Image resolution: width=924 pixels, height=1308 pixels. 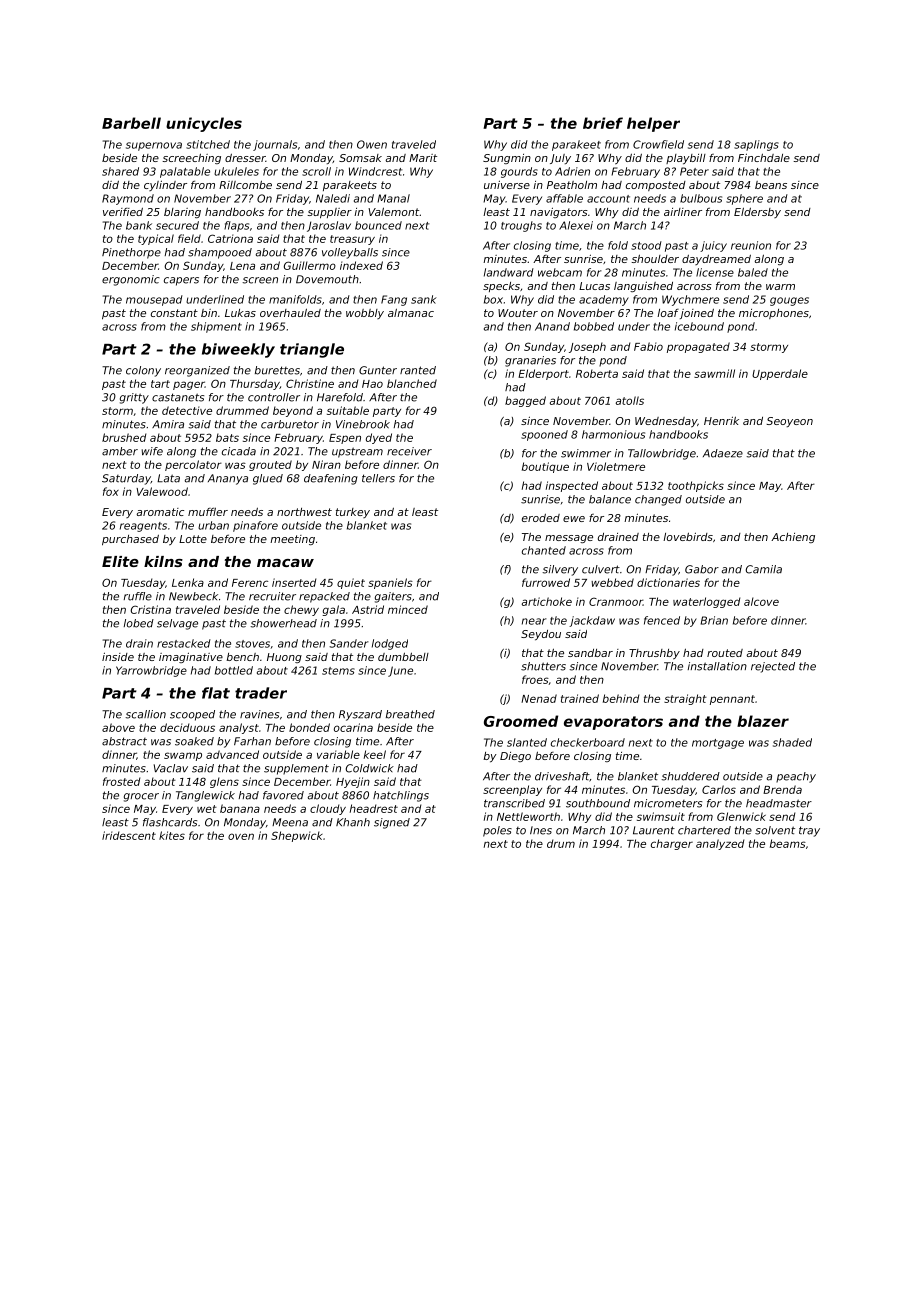 What do you see at coordinates (296, 769) in the screenshot?
I see `supplement` at bounding box center [296, 769].
